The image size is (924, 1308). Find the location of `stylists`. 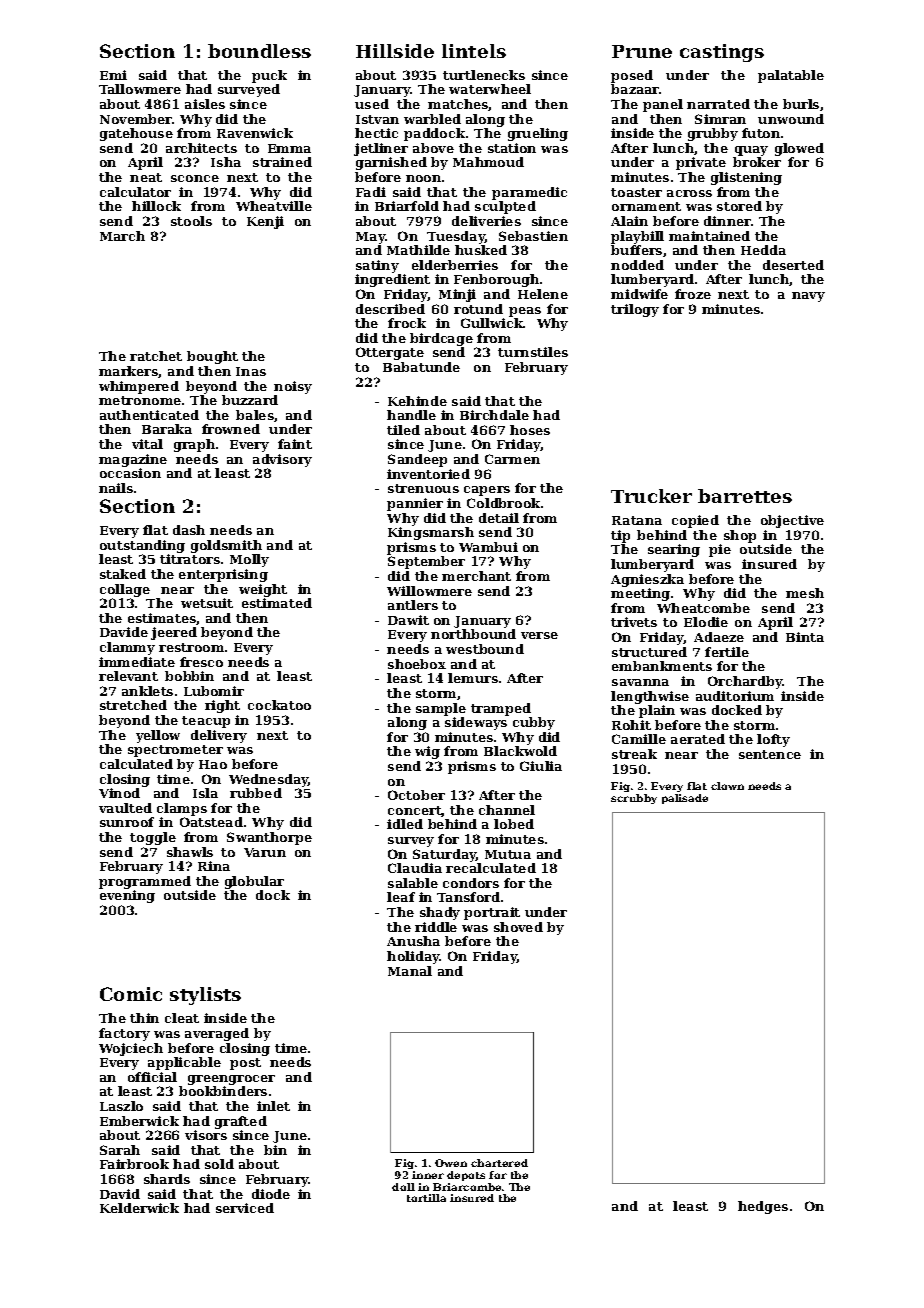

stylists is located at coordinates (205, 996).
